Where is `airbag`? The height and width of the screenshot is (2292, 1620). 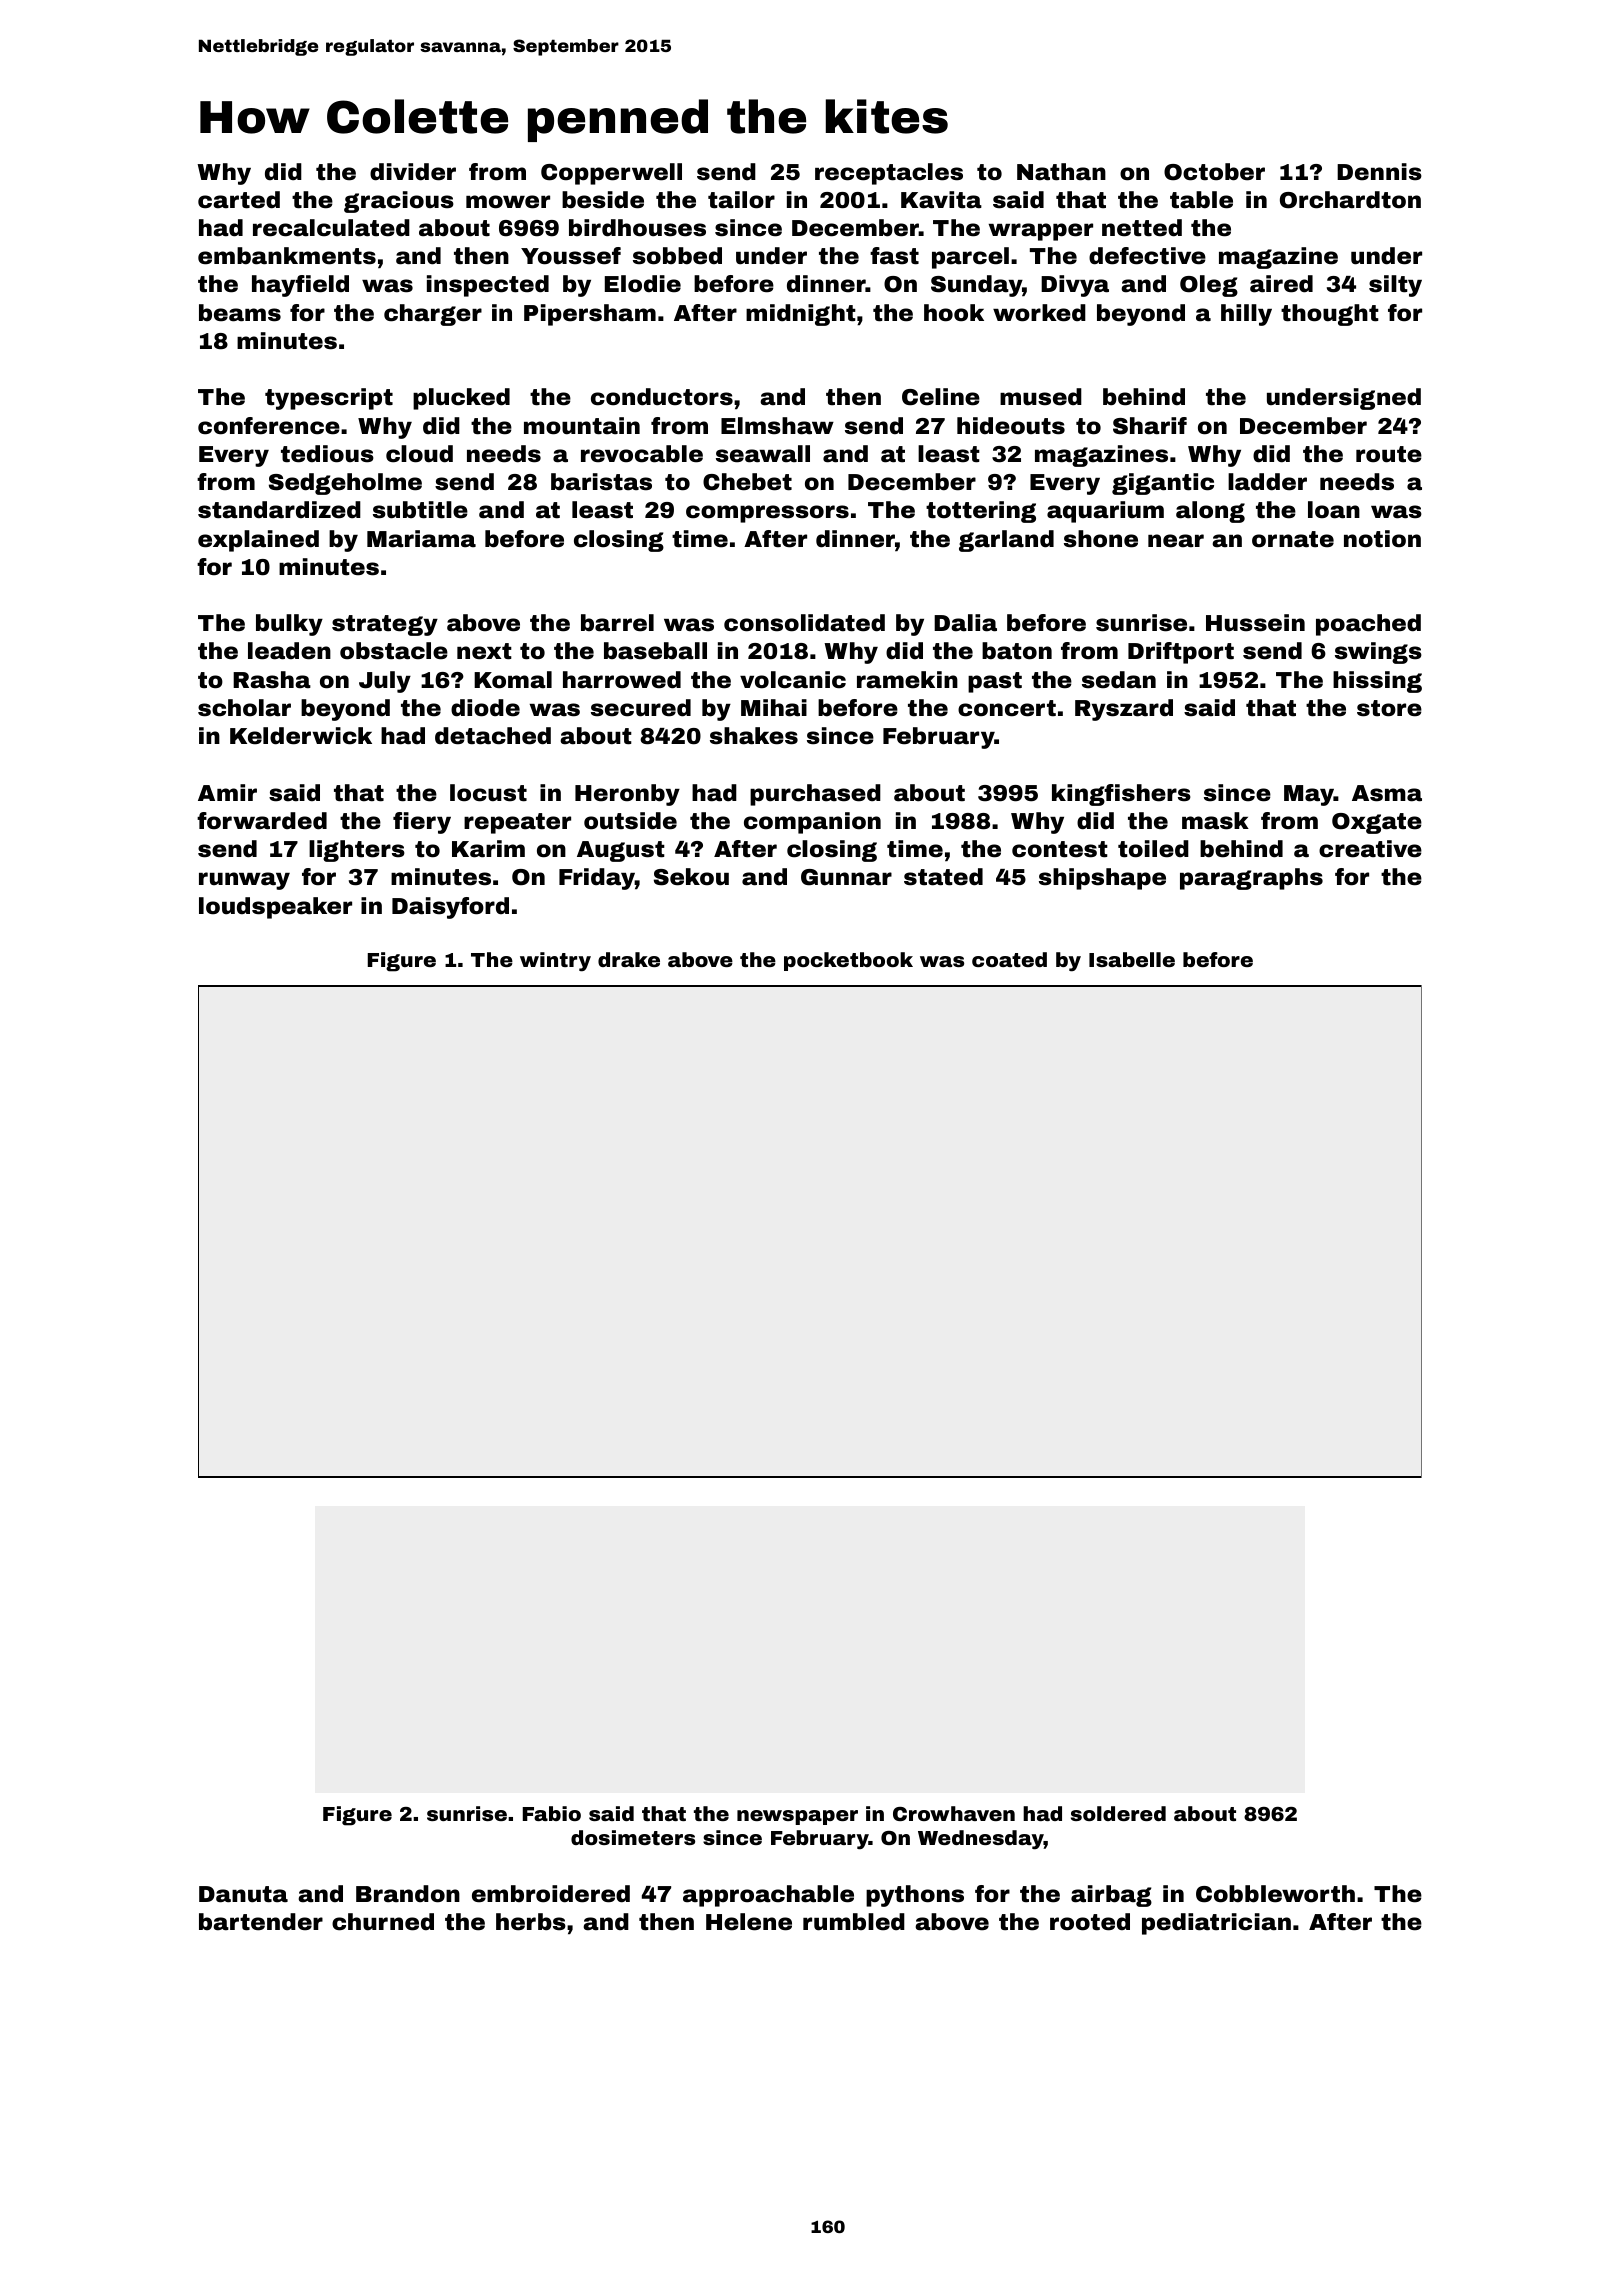 airbag is located at coordinates (1111, 1896).
